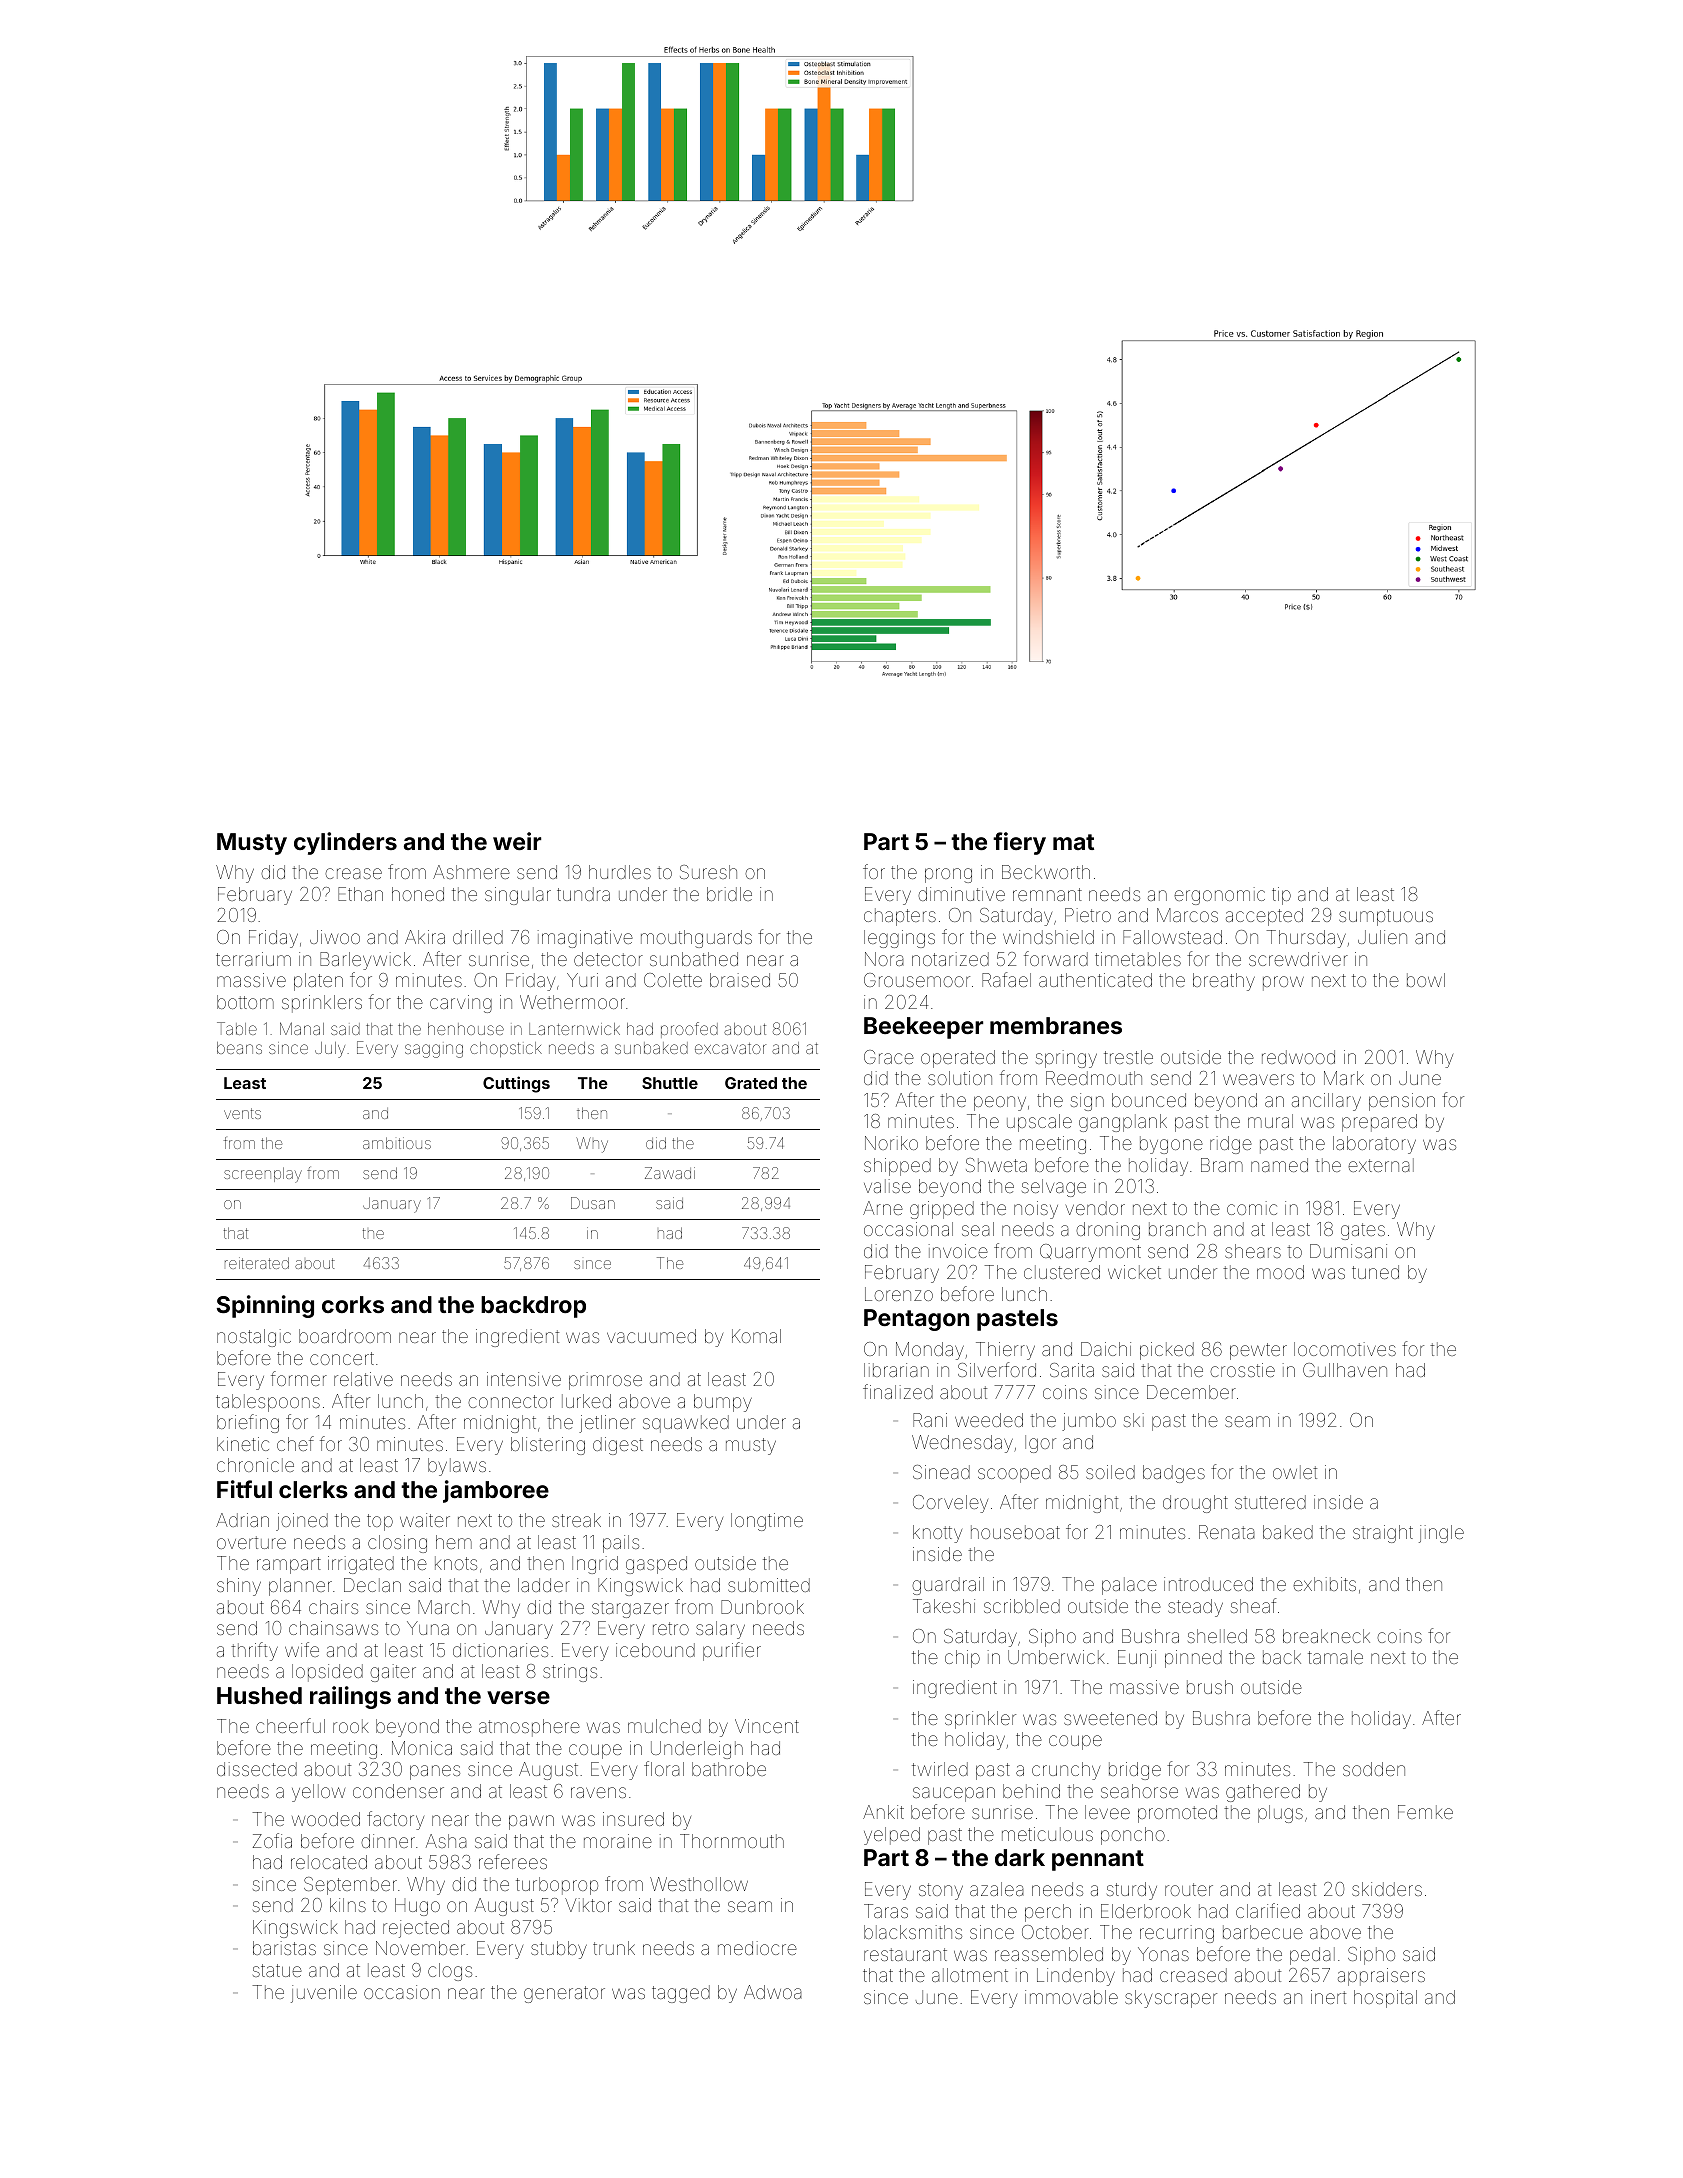 This document has height=2178, width=1683. What do you see at coordinates (708, 872) in the document?
I see `Suresh` at bounding box center [708, 872].
